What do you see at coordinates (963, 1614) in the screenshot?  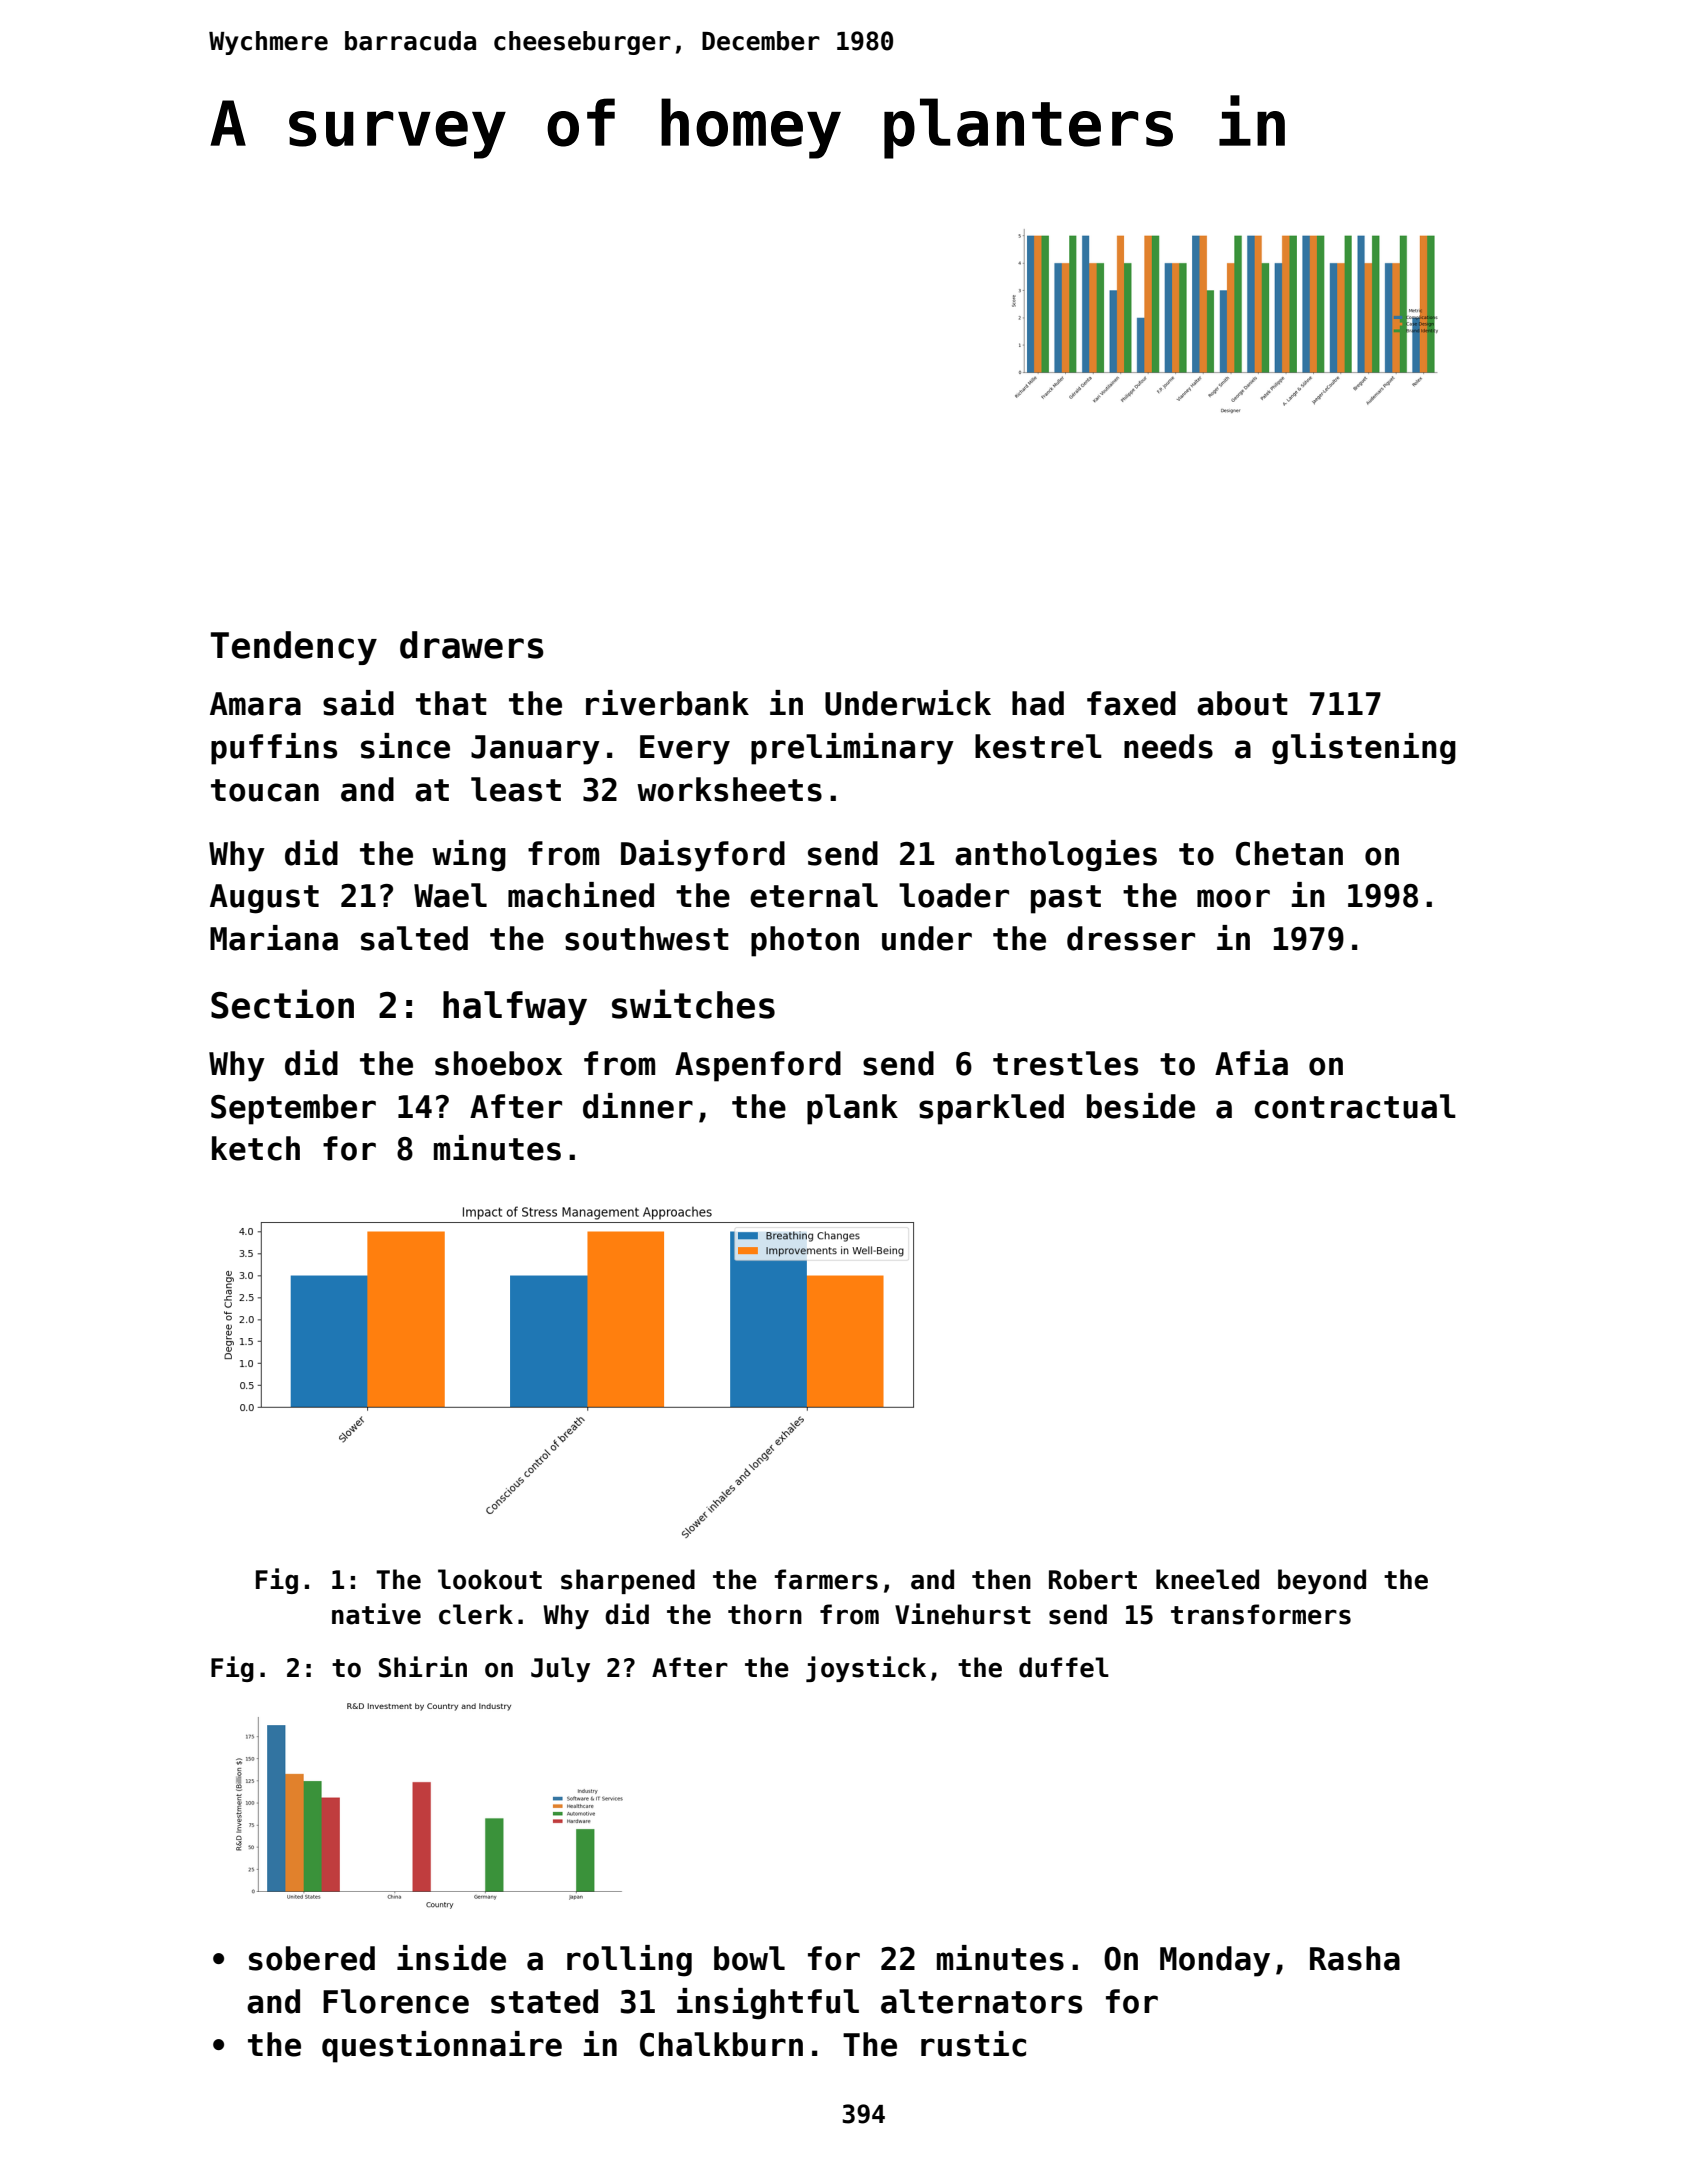 I see `Vinehurst` at bounding box center [963, 1614].
